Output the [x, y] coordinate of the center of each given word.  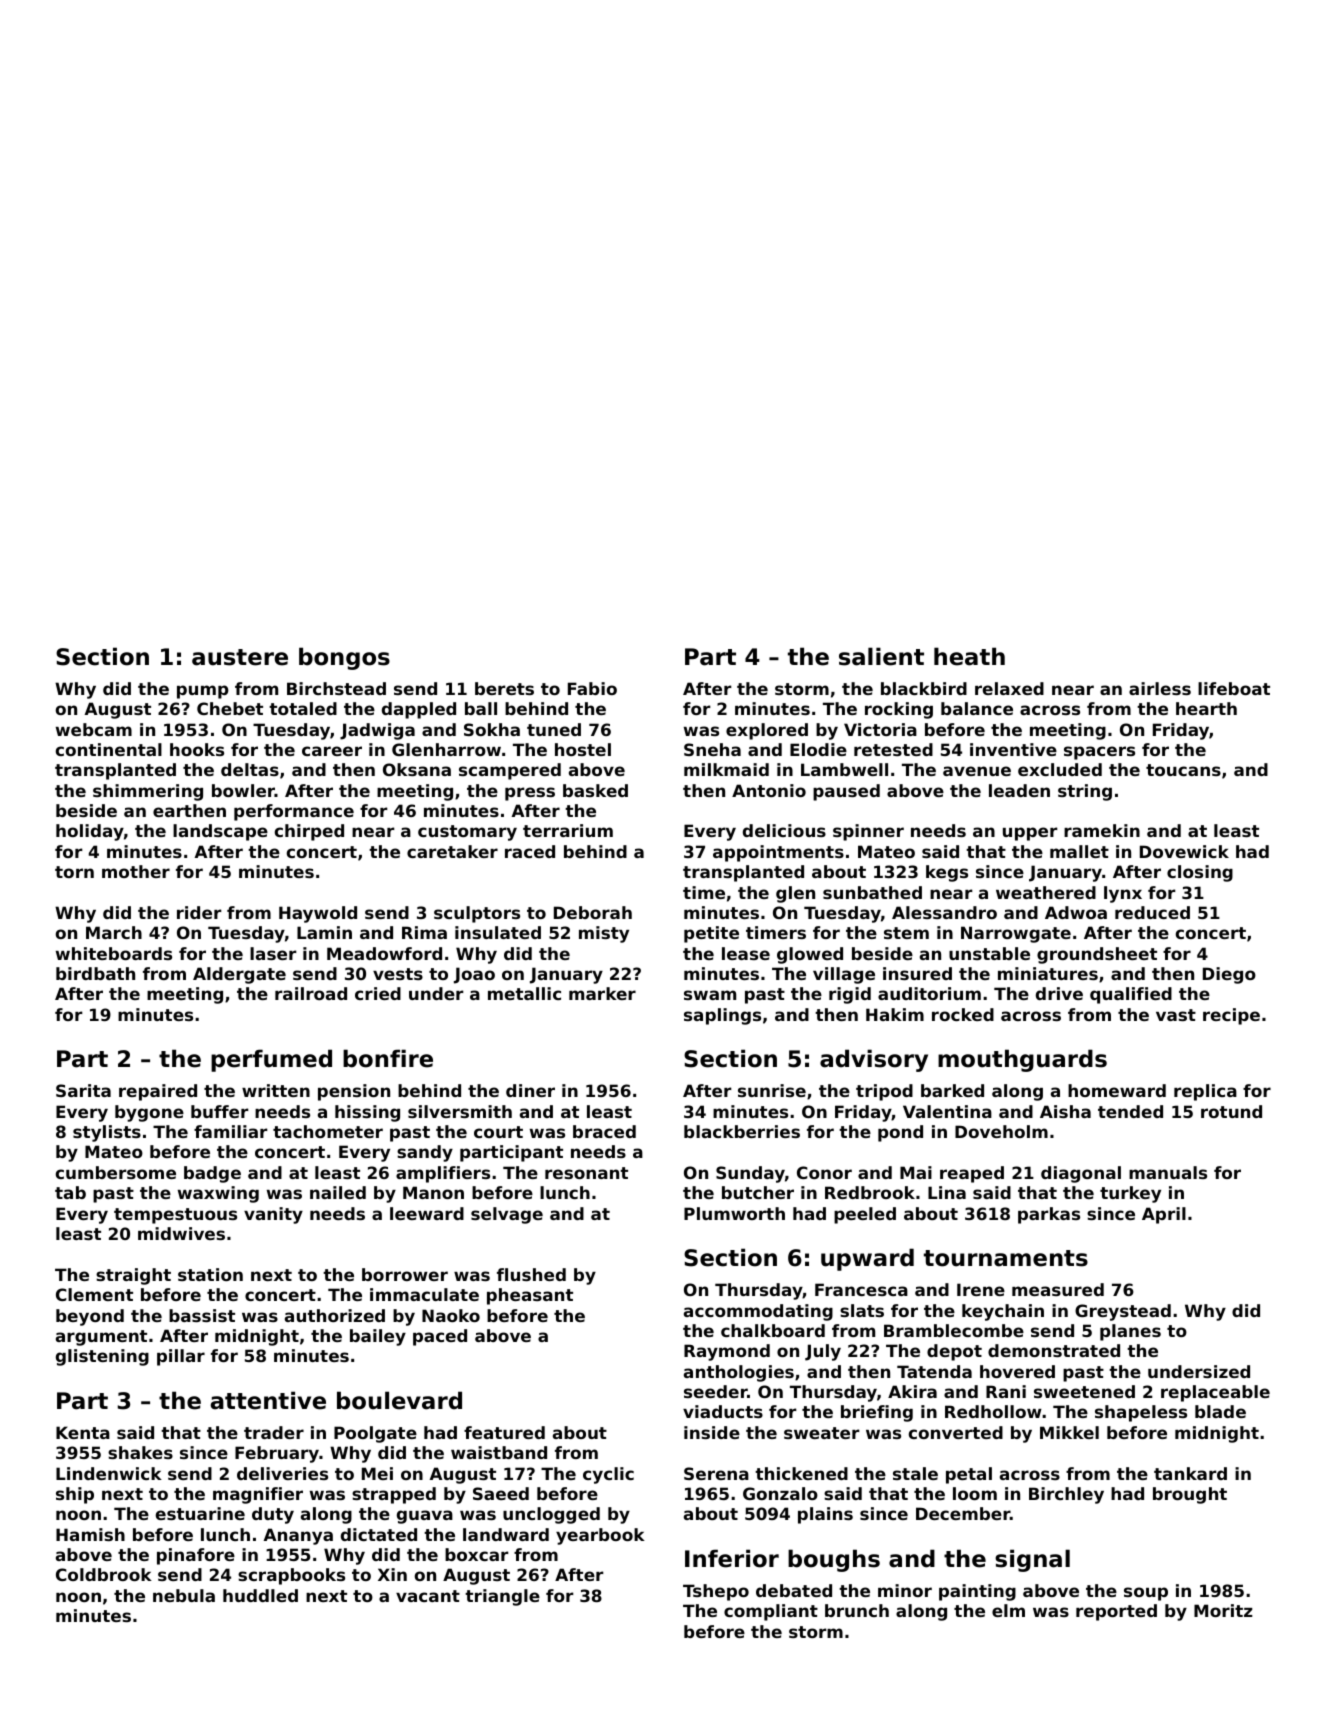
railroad [311, 993]
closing [1200, 873]
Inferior [732, 1558]
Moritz [1223, 1610]
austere [240, 657]
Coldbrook [104, 1574]
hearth [1206, 708]
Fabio [592, 688]
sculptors [477, 914]
